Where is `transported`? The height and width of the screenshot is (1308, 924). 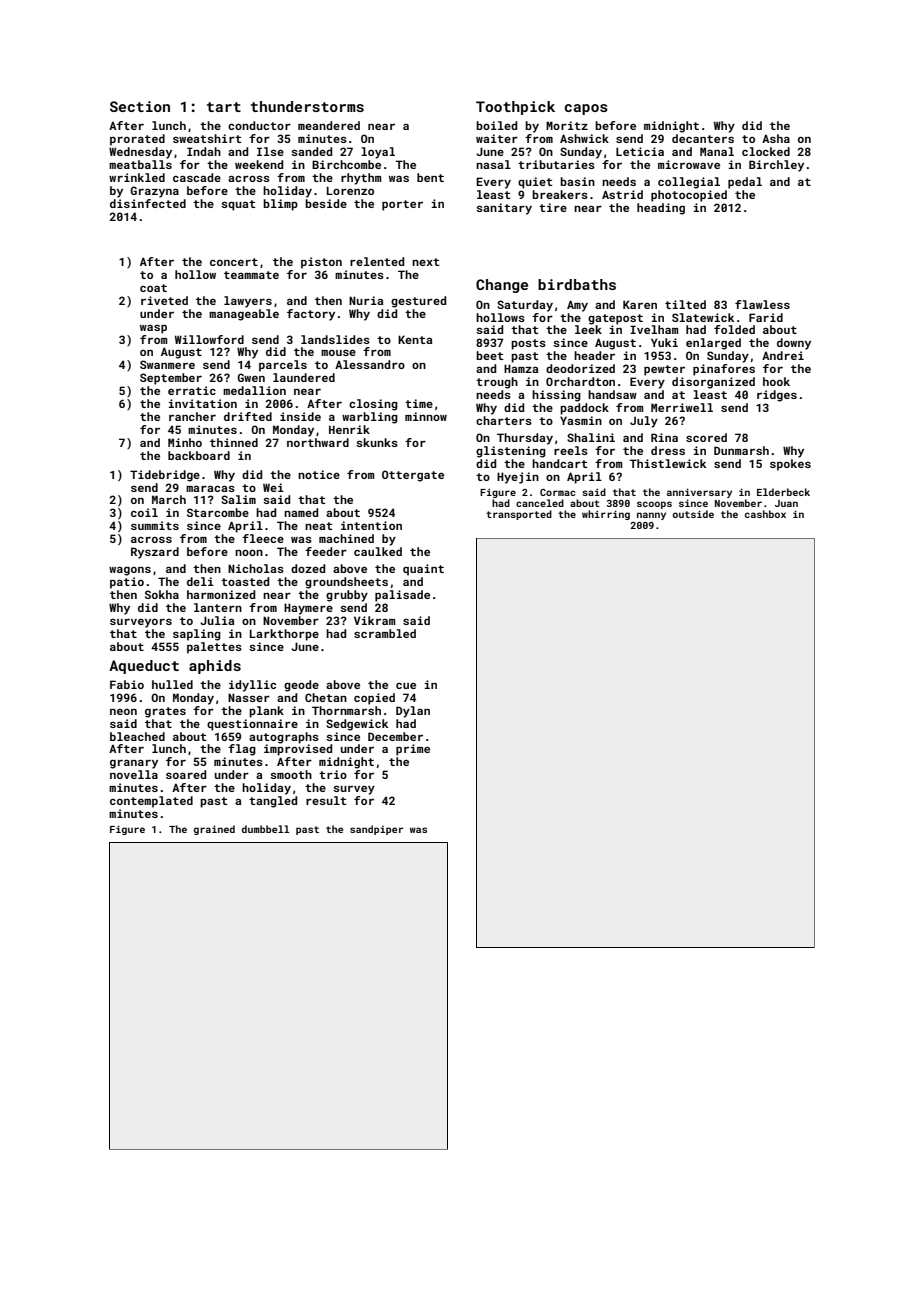 transported is located at coordinates (519, 515).
